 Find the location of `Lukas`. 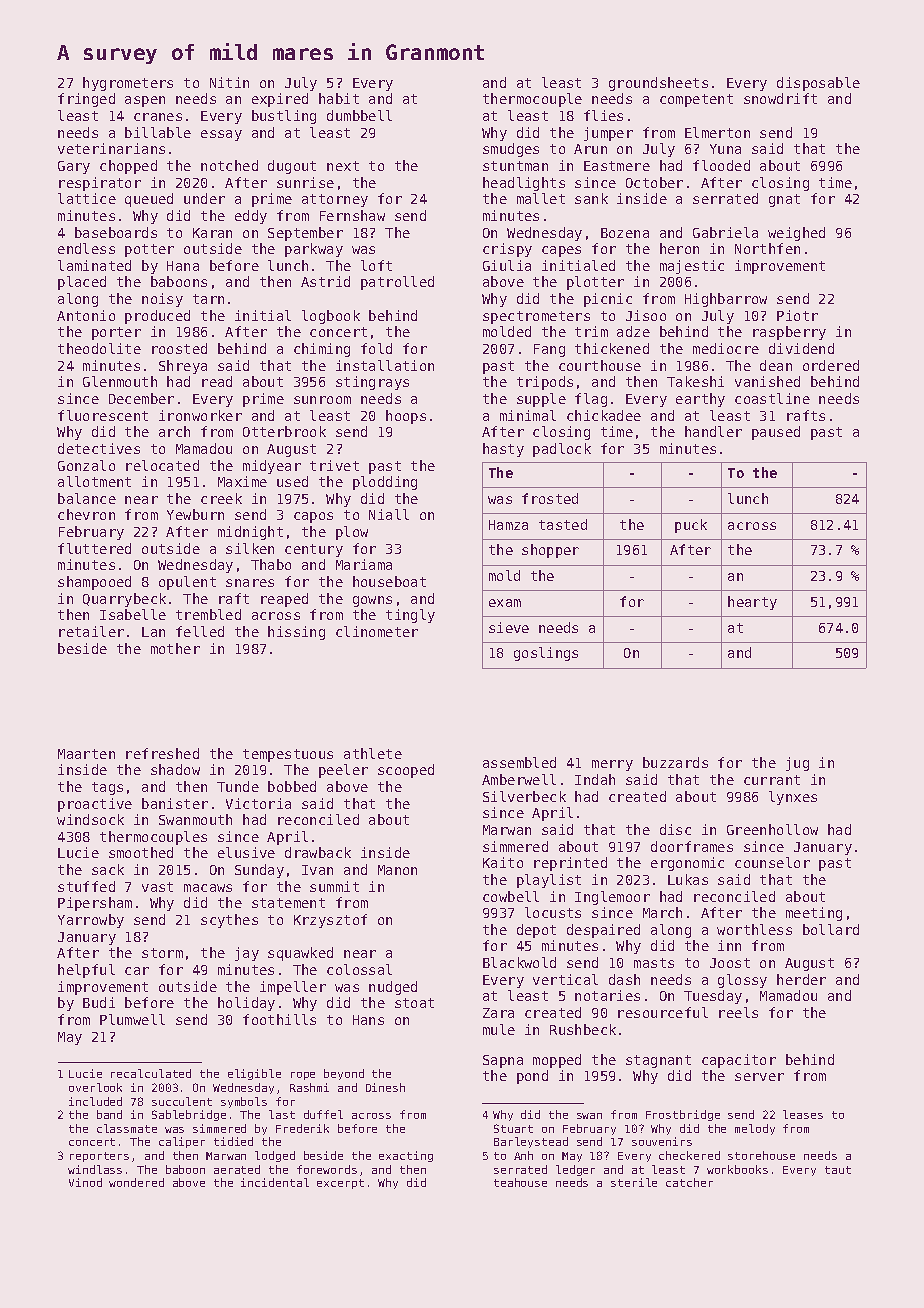

Lukas is located at coordinates (688, 879).
